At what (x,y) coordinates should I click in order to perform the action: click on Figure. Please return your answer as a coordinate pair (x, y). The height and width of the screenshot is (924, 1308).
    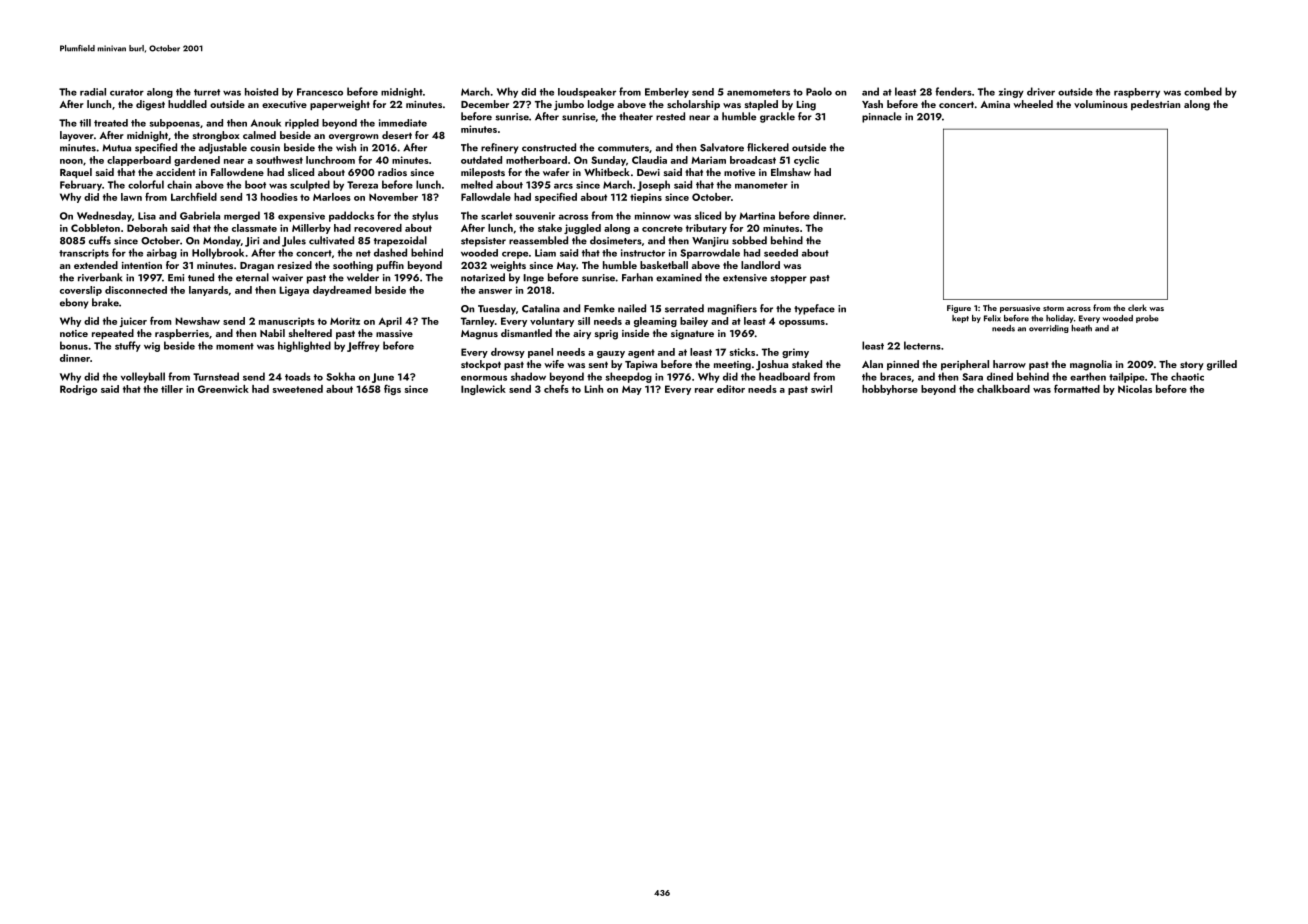
    Looking at the image, I should click on (959, 309).
